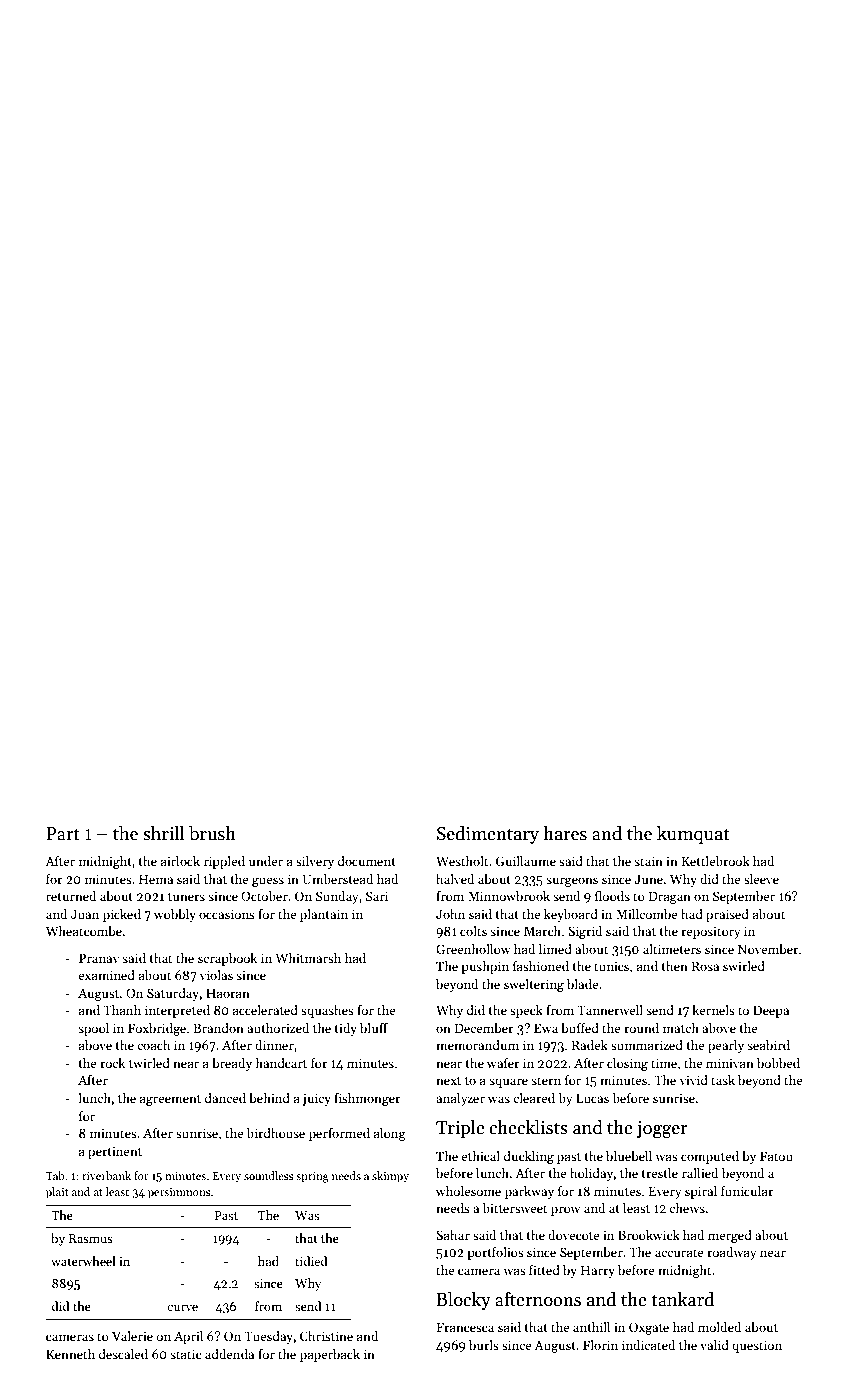 The width and height of the document is (849, 1400). I want to click on Sahar, so click(453, 1235).
